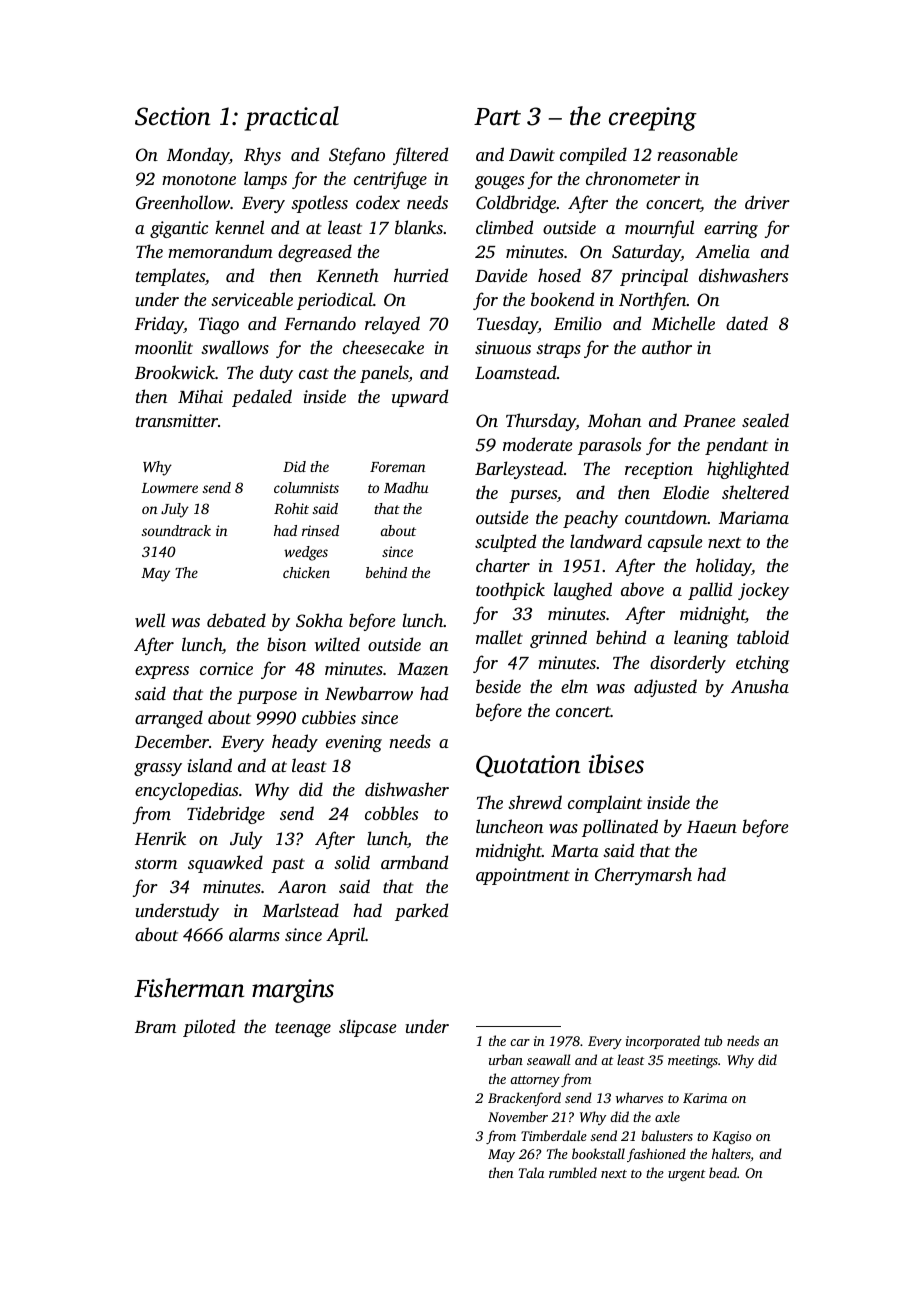 This screenshot has height=1311, width=924. What do you see at coordinates (765, 420) in the screenshot?
I see `sealed` at bounding box center [765, 420].
